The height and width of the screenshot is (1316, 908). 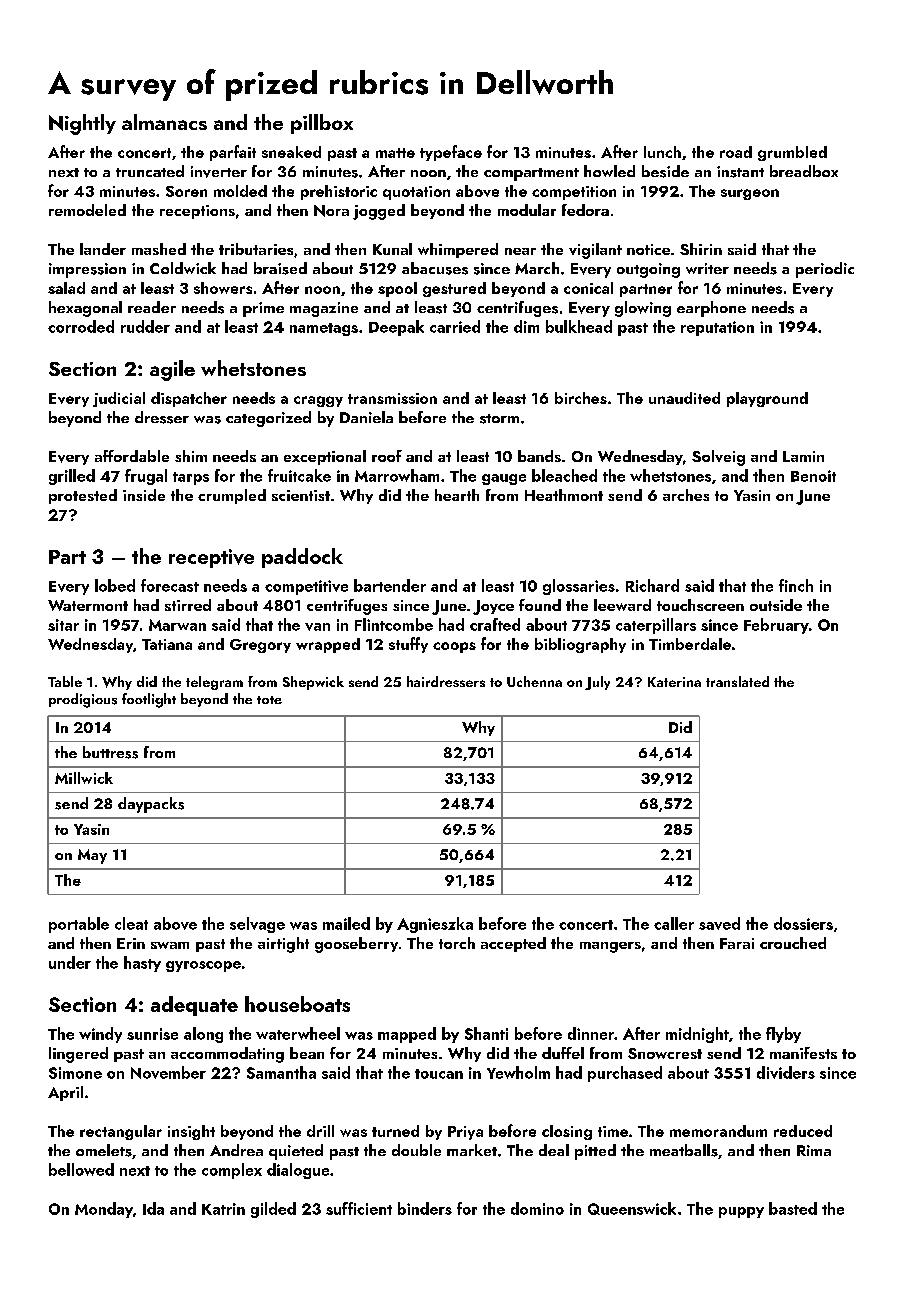 I want to click on sitar, so click(x=63, y=625).
